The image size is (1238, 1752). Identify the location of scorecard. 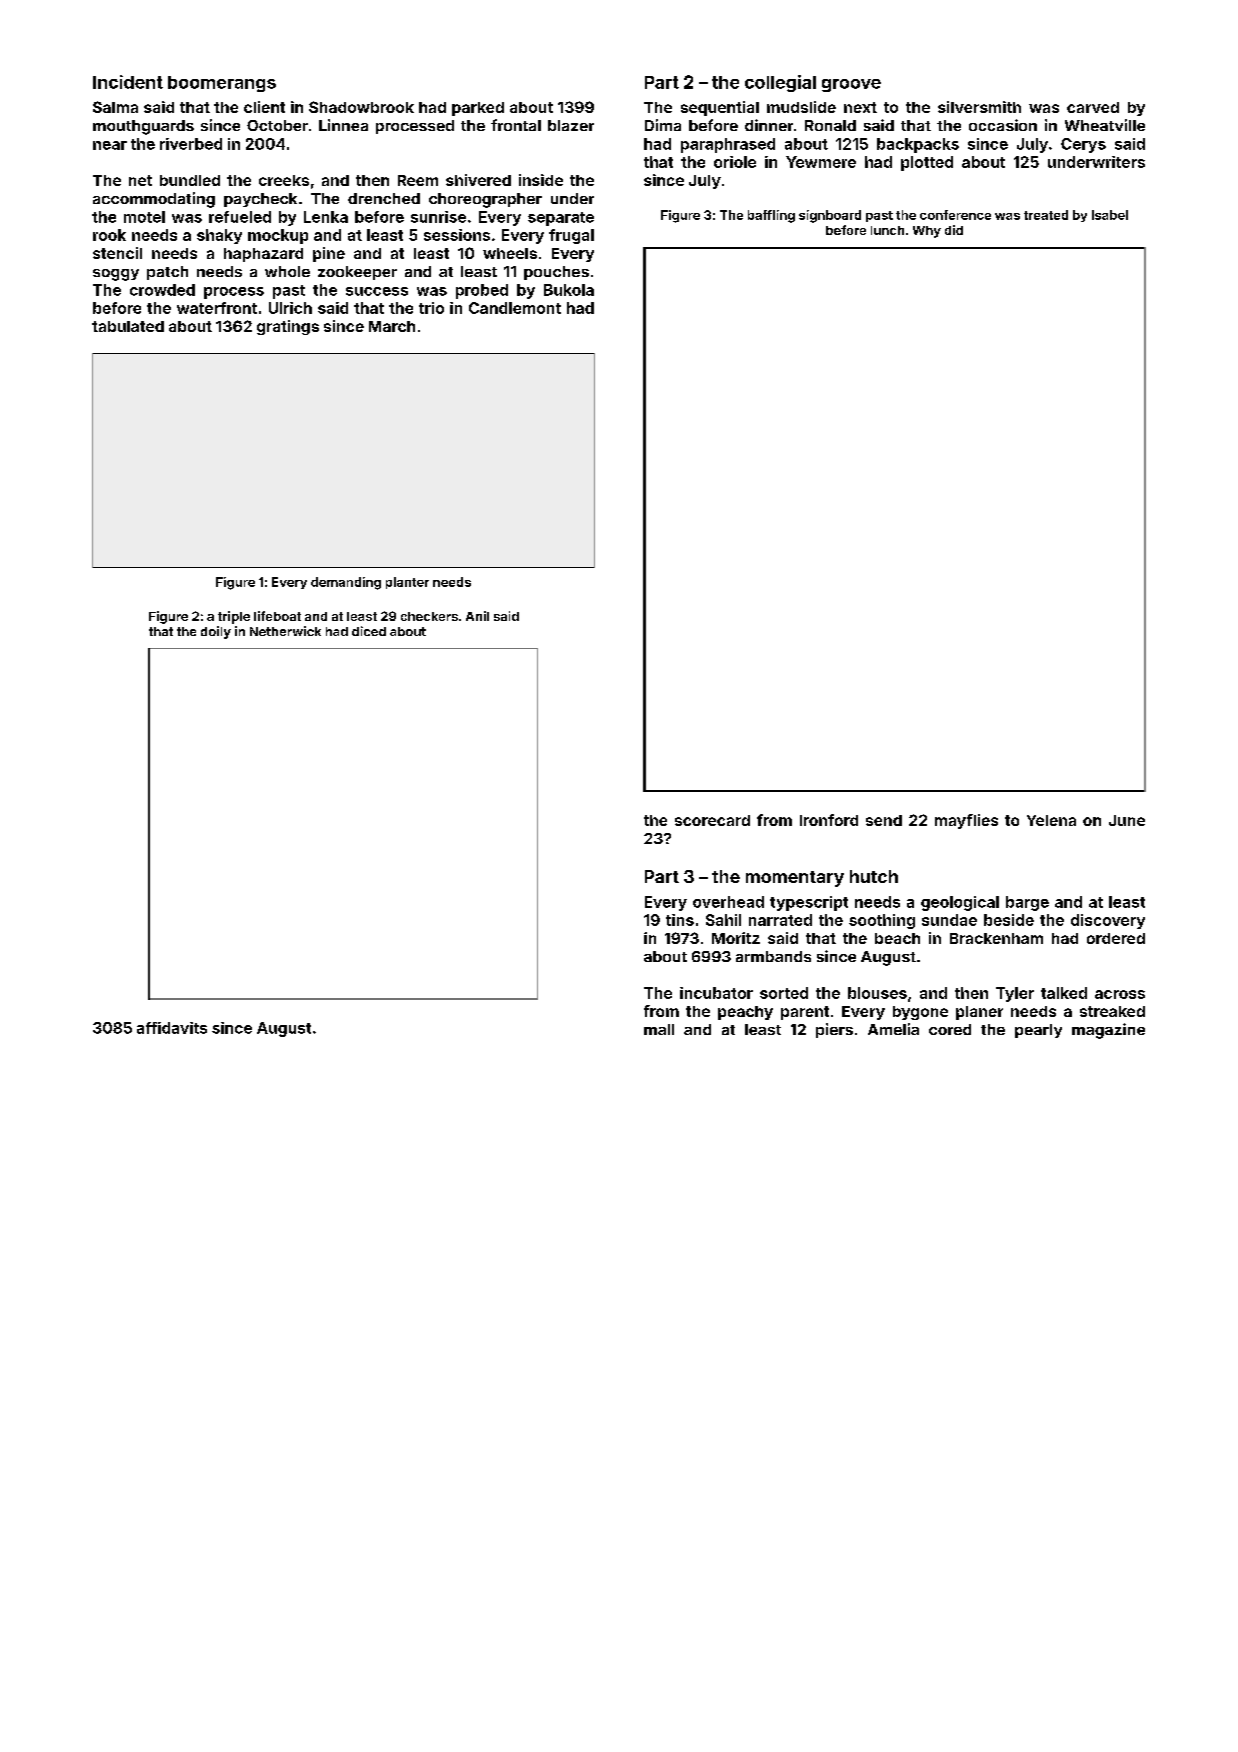
(712, 820).
